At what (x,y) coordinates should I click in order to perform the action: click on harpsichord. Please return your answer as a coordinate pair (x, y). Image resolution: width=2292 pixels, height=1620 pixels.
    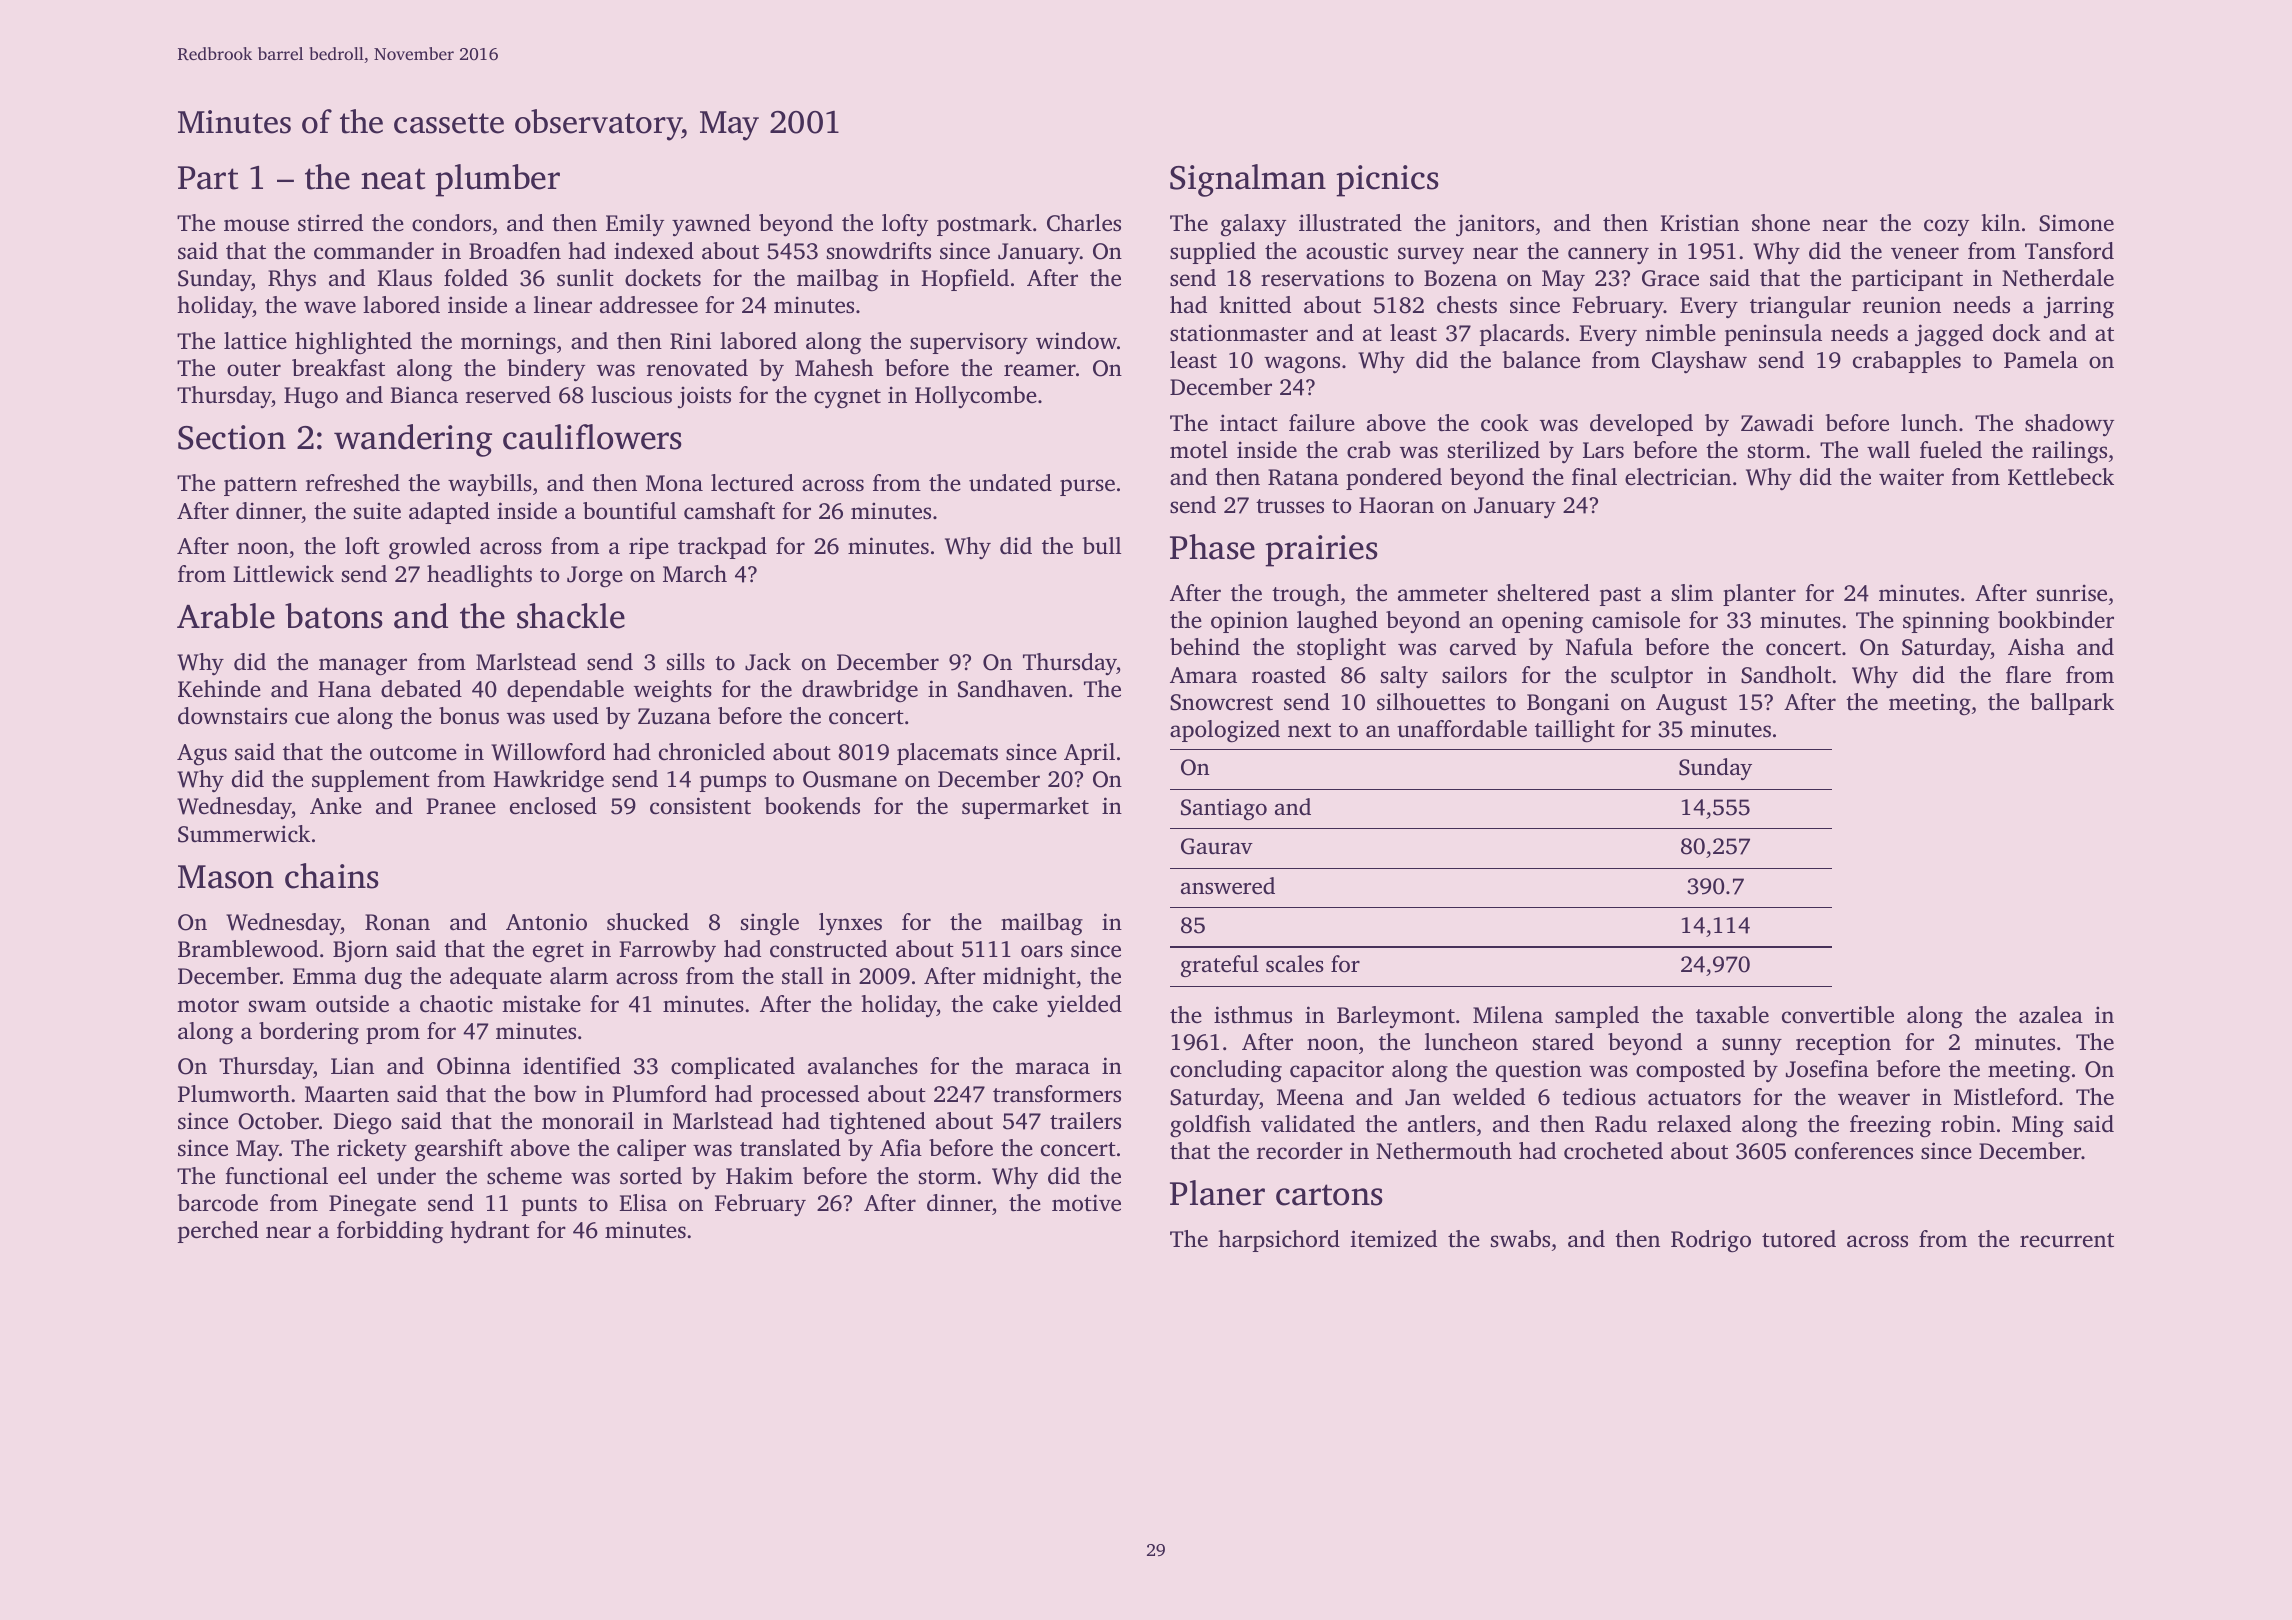
    Looking at the image, I should click on (1279, 1241).
